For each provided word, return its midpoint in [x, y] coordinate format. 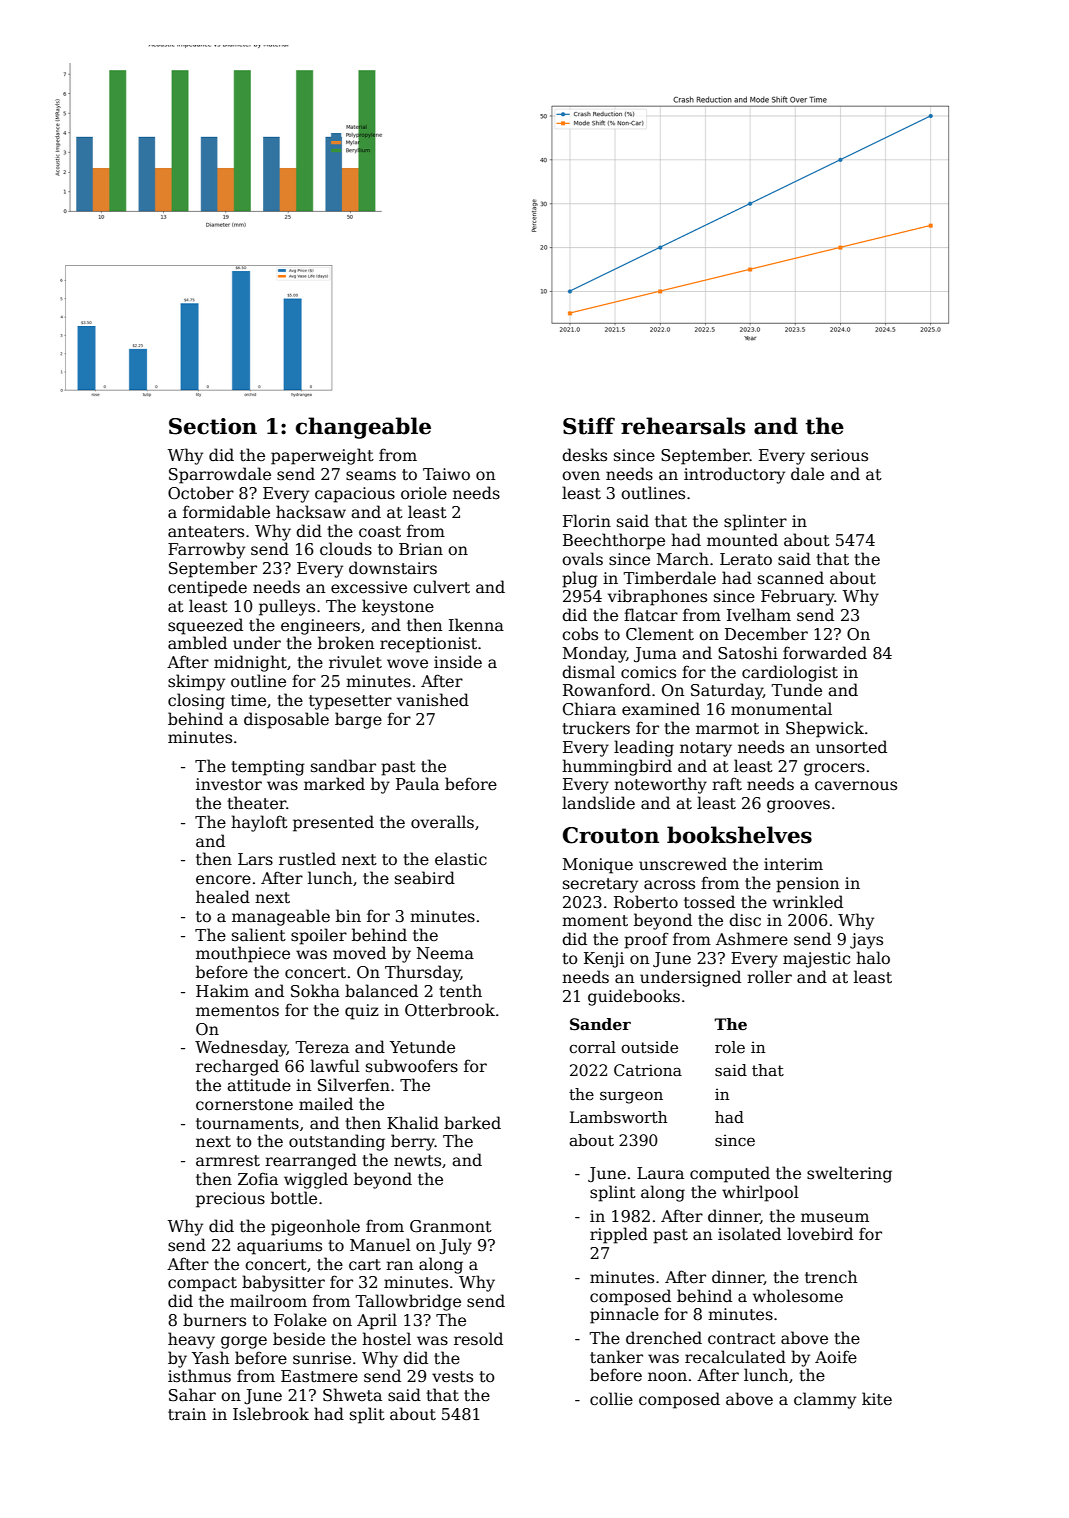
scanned [791, 577]
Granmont [451, 1226]
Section [213, 426]
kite [877, 1398]
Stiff [589, 426]
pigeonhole [315, 1227]
